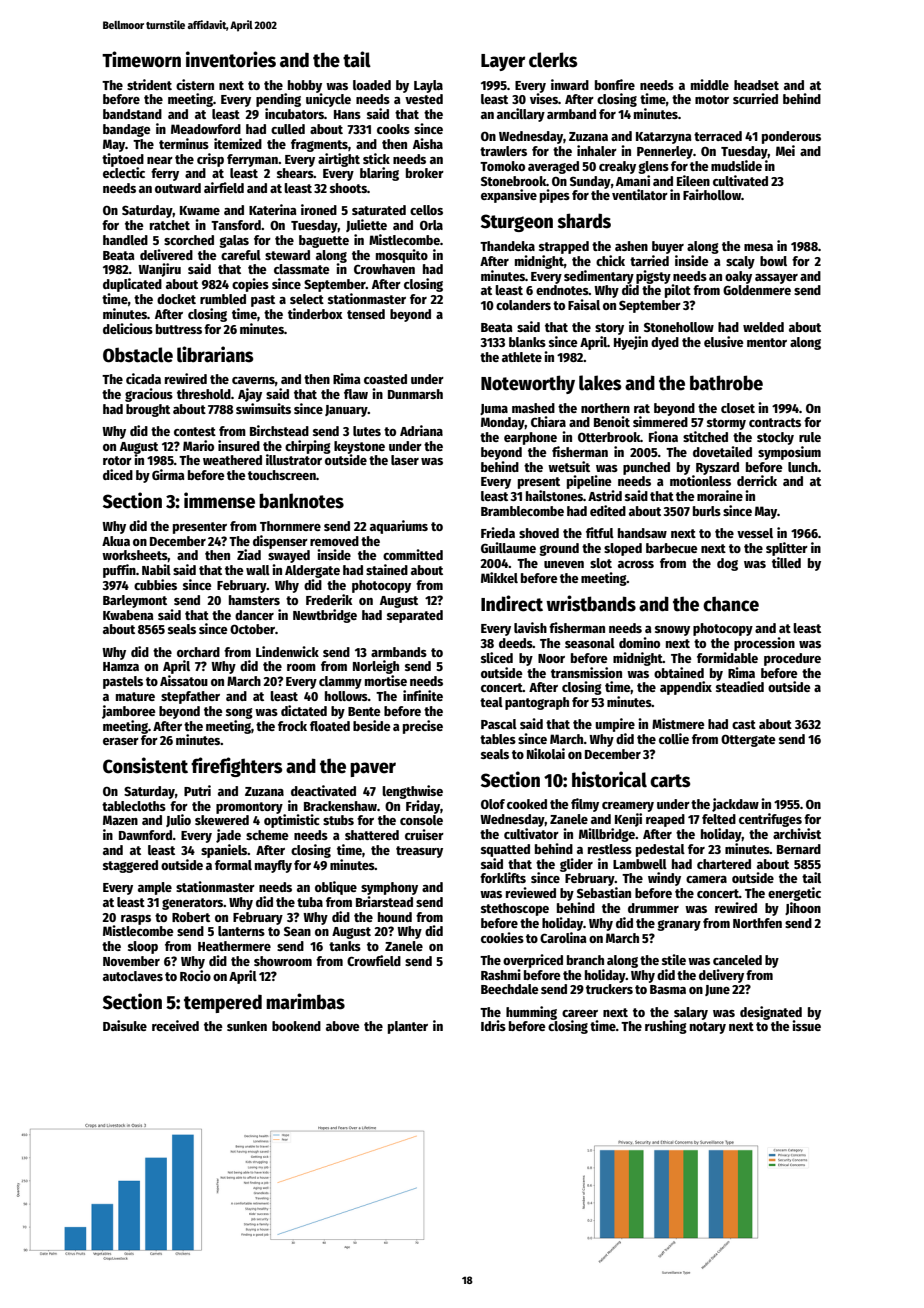 Image resolution: width=924 pixels, height=1308 pixels. I want to click on Aissatou, so click(184, 680).
